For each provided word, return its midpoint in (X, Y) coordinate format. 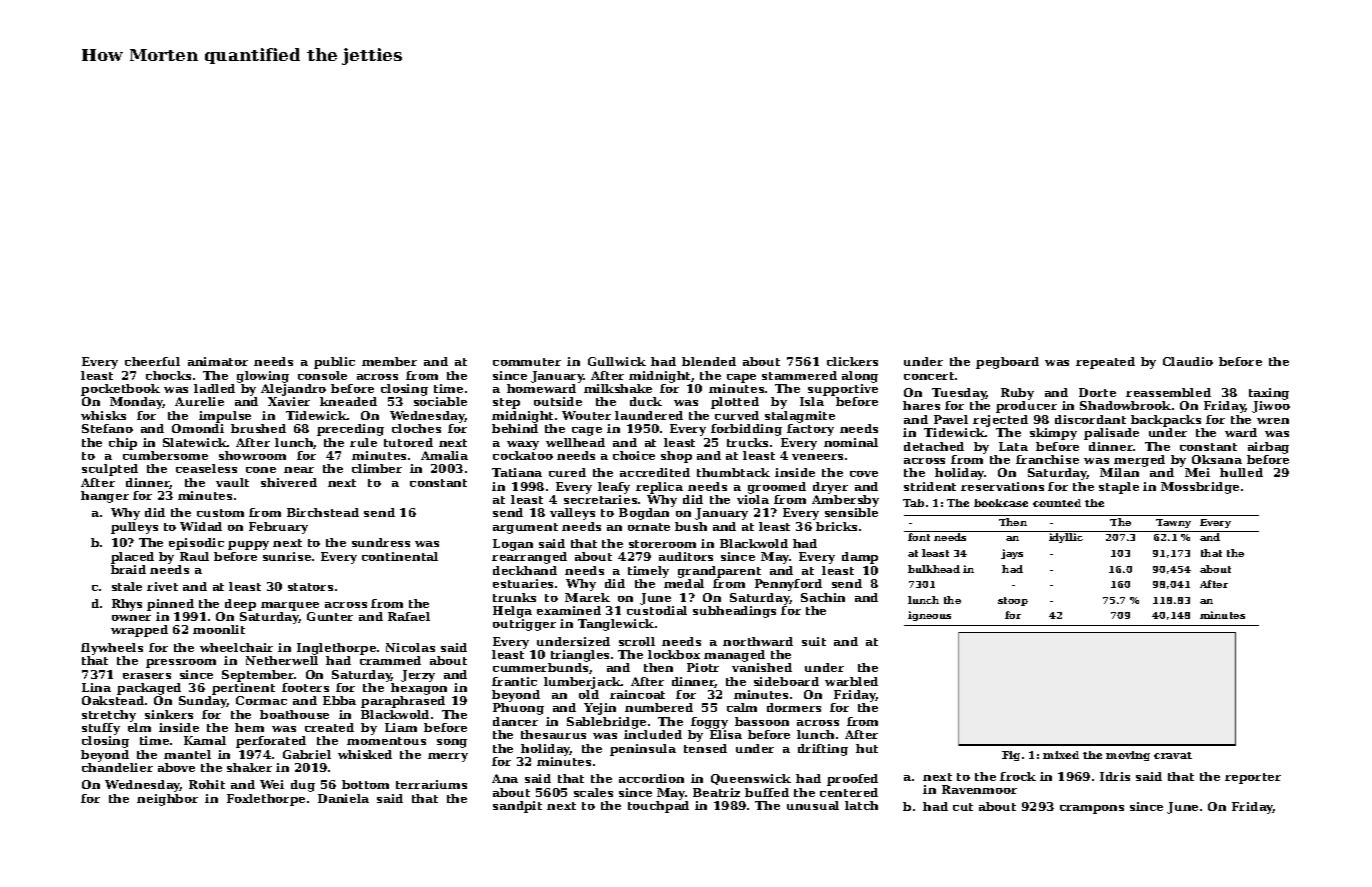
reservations (1002, 486)
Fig (1011, 756)
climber (377, 468)
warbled (851, 681)
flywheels (112, 649)
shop (676, 457)
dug (303, 786)
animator (218, 361)
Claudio (1188, 361)
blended (709, 361)
